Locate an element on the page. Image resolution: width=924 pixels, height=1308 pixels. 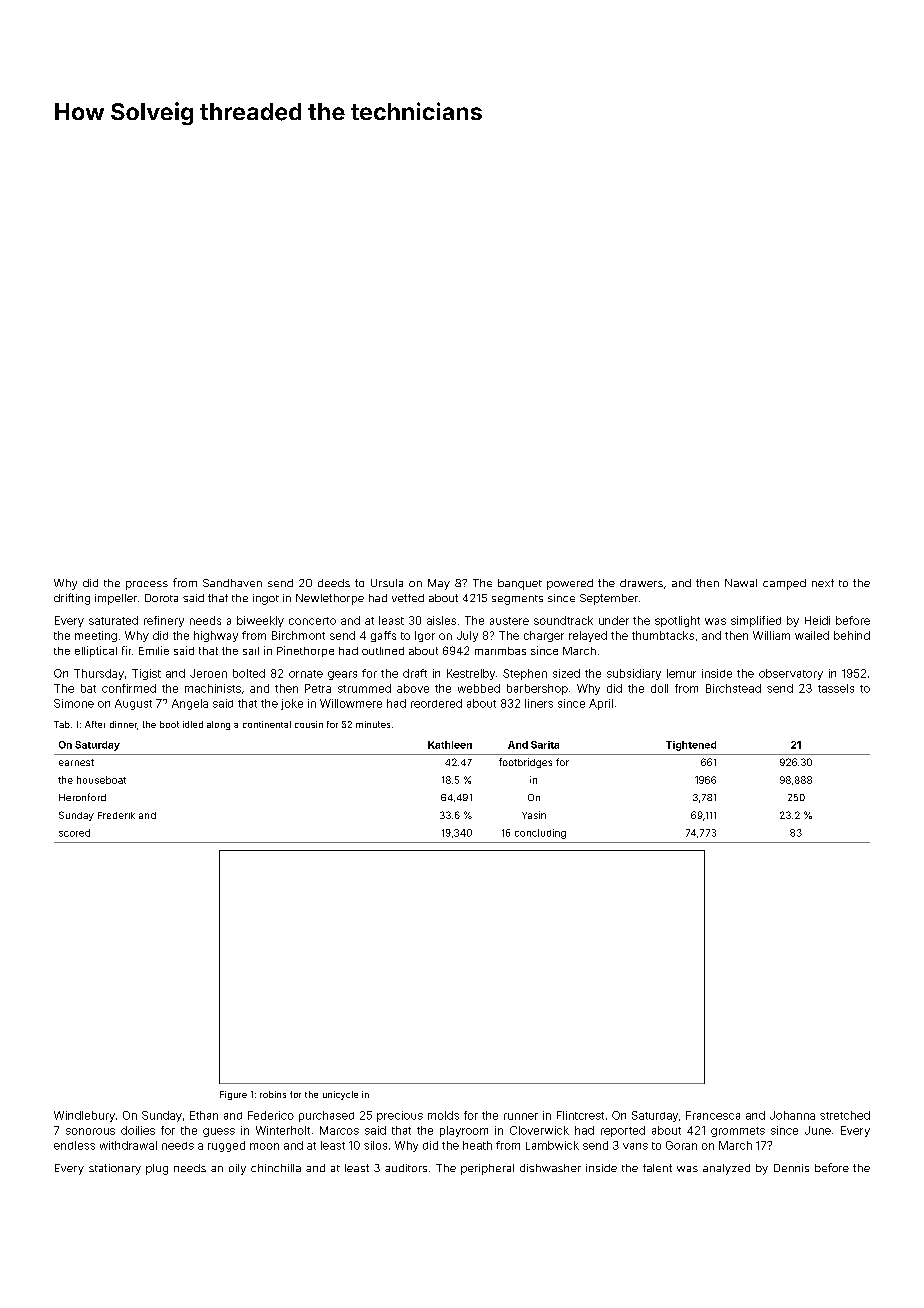
stationary is located at coordinates (115, 1169).
